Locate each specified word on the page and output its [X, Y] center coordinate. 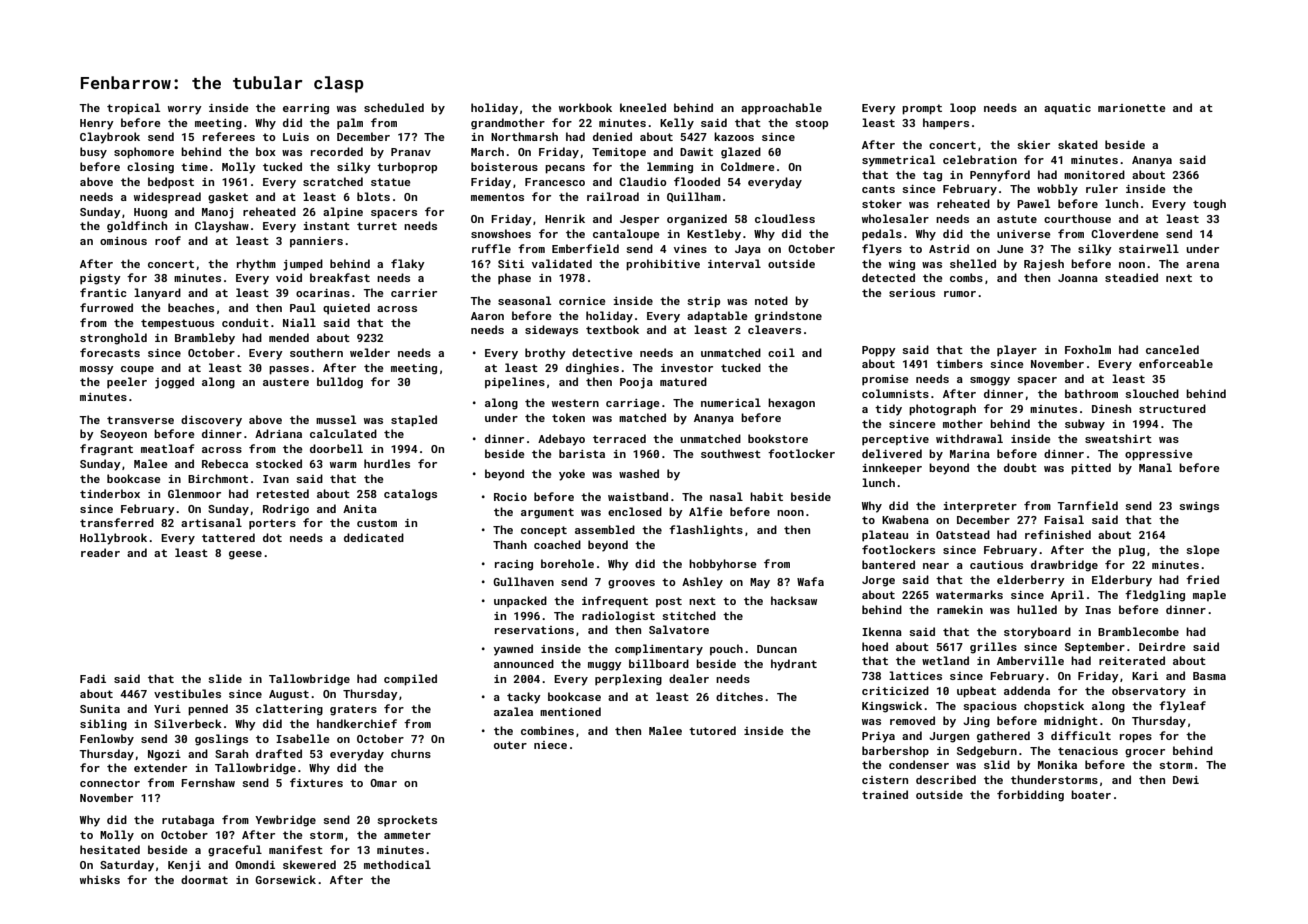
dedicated [374, 537]
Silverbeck [188, 723]
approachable [781, 109]
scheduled [394, 107]
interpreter [980, 507]
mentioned [570, 711]
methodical [397, 864]
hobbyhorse [723, 565]
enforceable [1176, 363]
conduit [245, 322]
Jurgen [949, 737]
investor [687, 368]
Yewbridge [285, 821]
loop [963, 109]
